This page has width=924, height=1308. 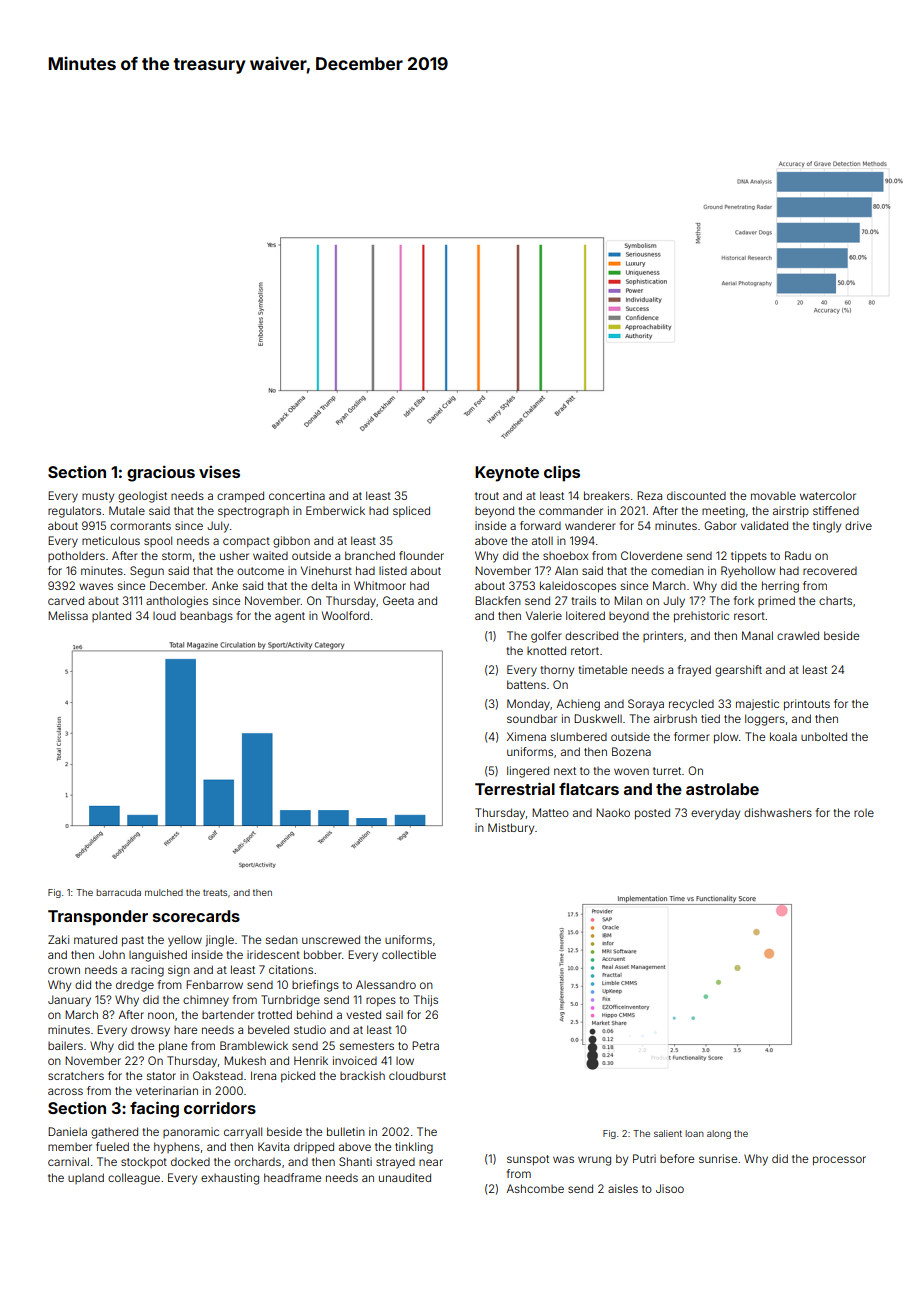 I want to click on tinkling, so click(x=414, y=1148).
